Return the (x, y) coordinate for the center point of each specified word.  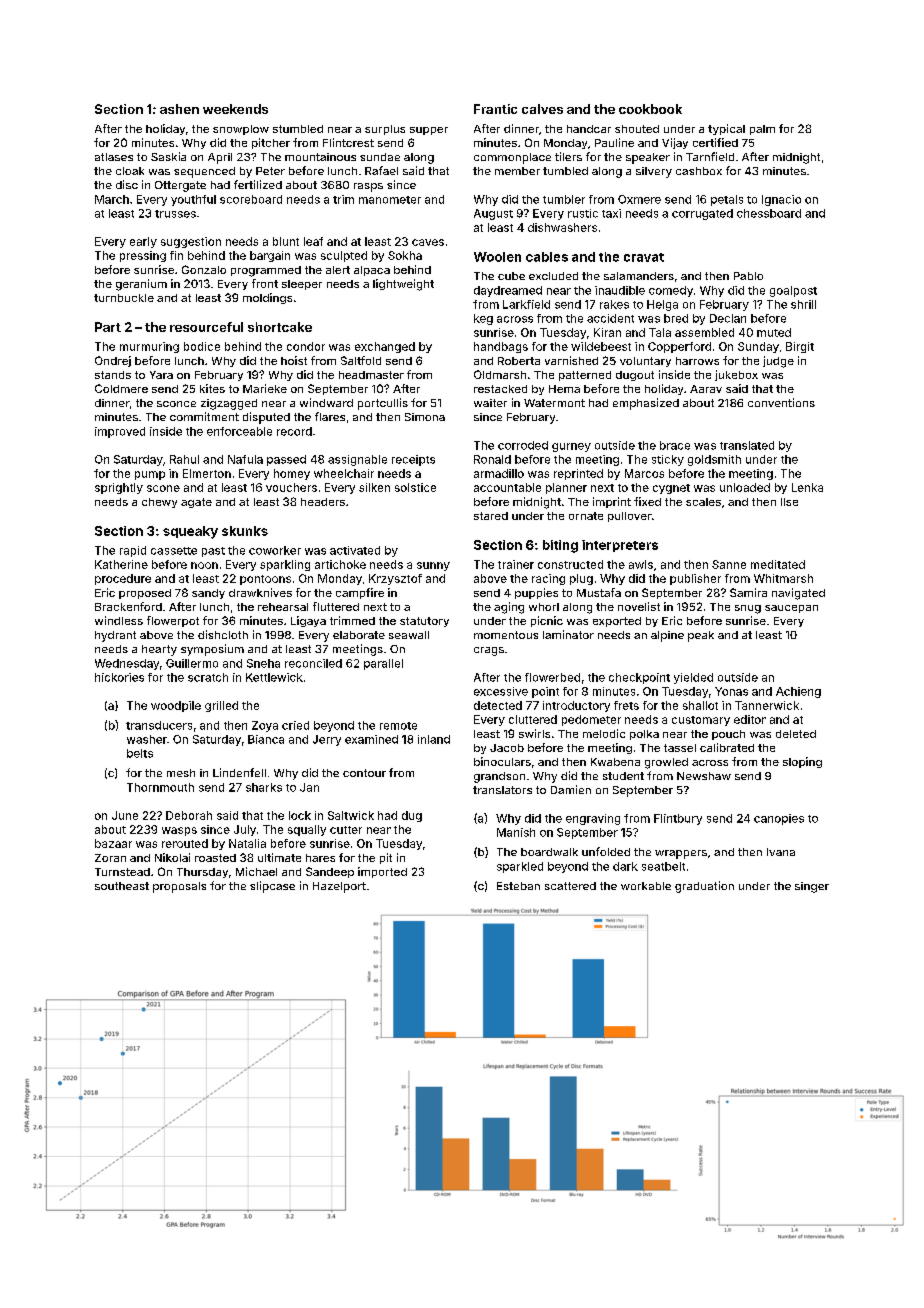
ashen (179, 109)
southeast (122, 886)
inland (434, 739)
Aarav (706, 389)
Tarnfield (710, 156)
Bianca (266, 739)
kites (212, 388)
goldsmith (714, 460)
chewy (159, 503)
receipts (413, 460)
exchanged (385, 347)
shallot (700, 705)
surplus (385, 130)
